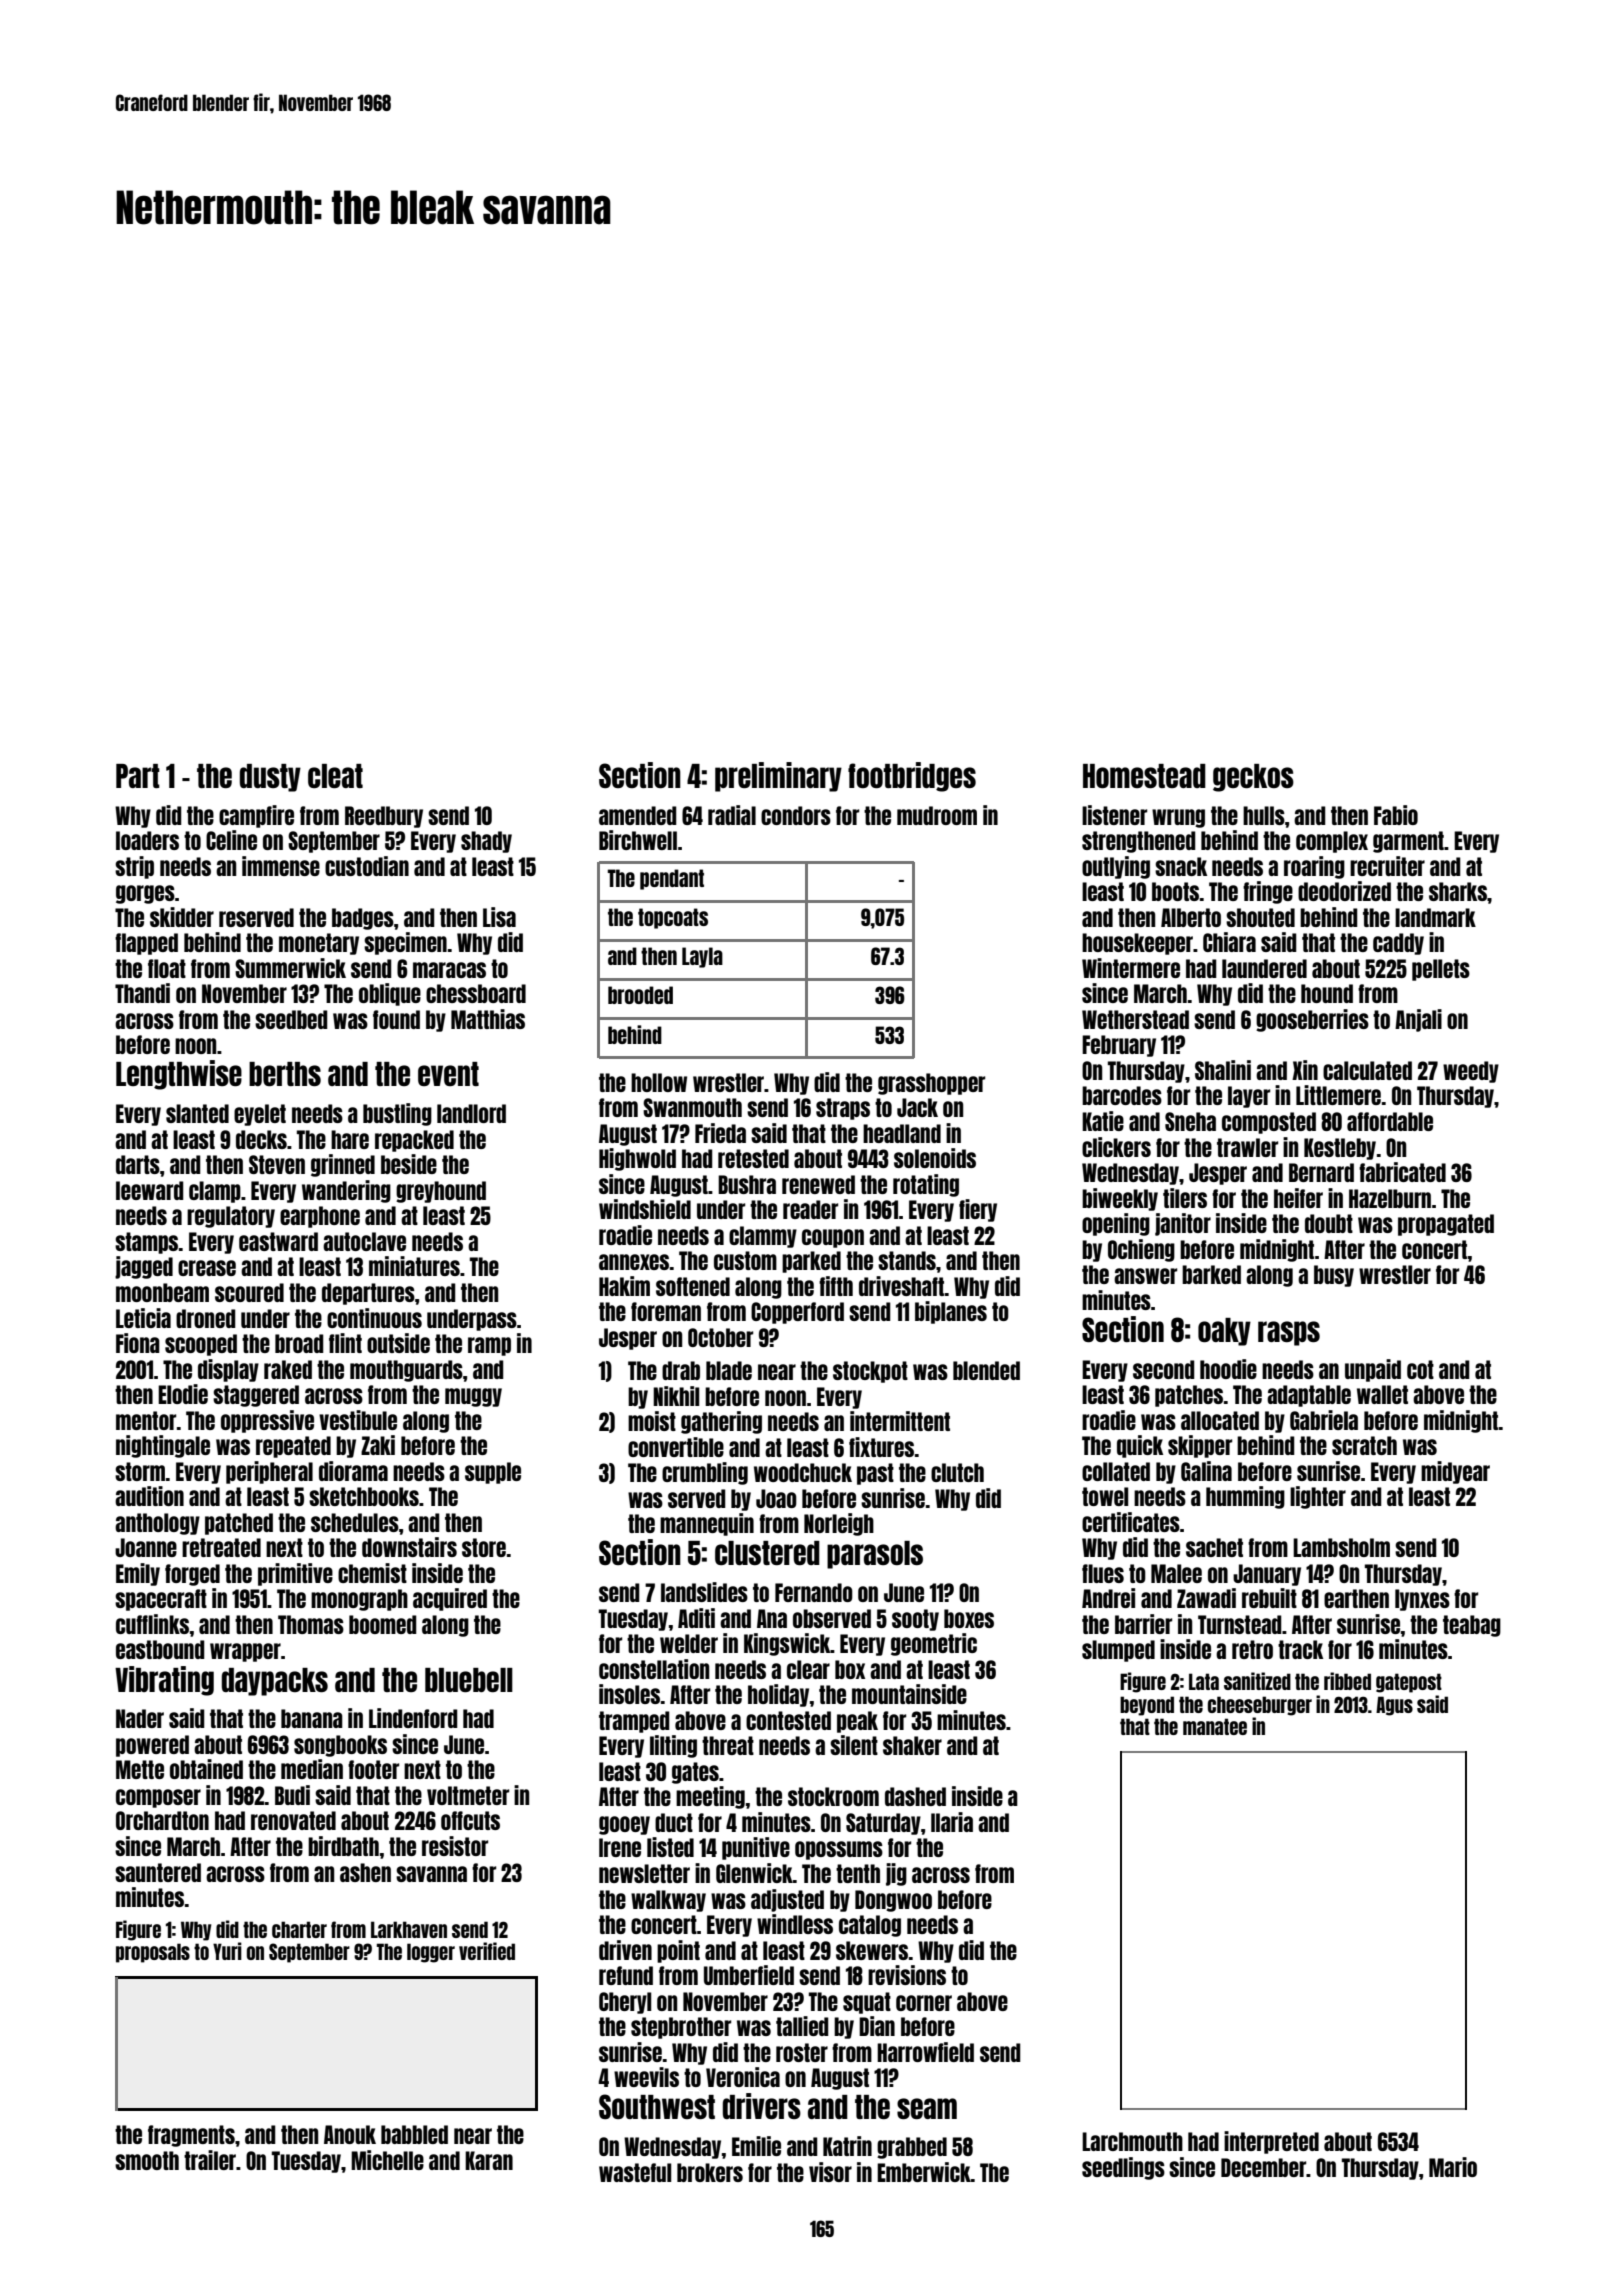 Image resolution: width=1620 pixels, height=2292 pixels. Describe the element at coordinates (281, 866) in the screenshot. I see `immense` at that location.
